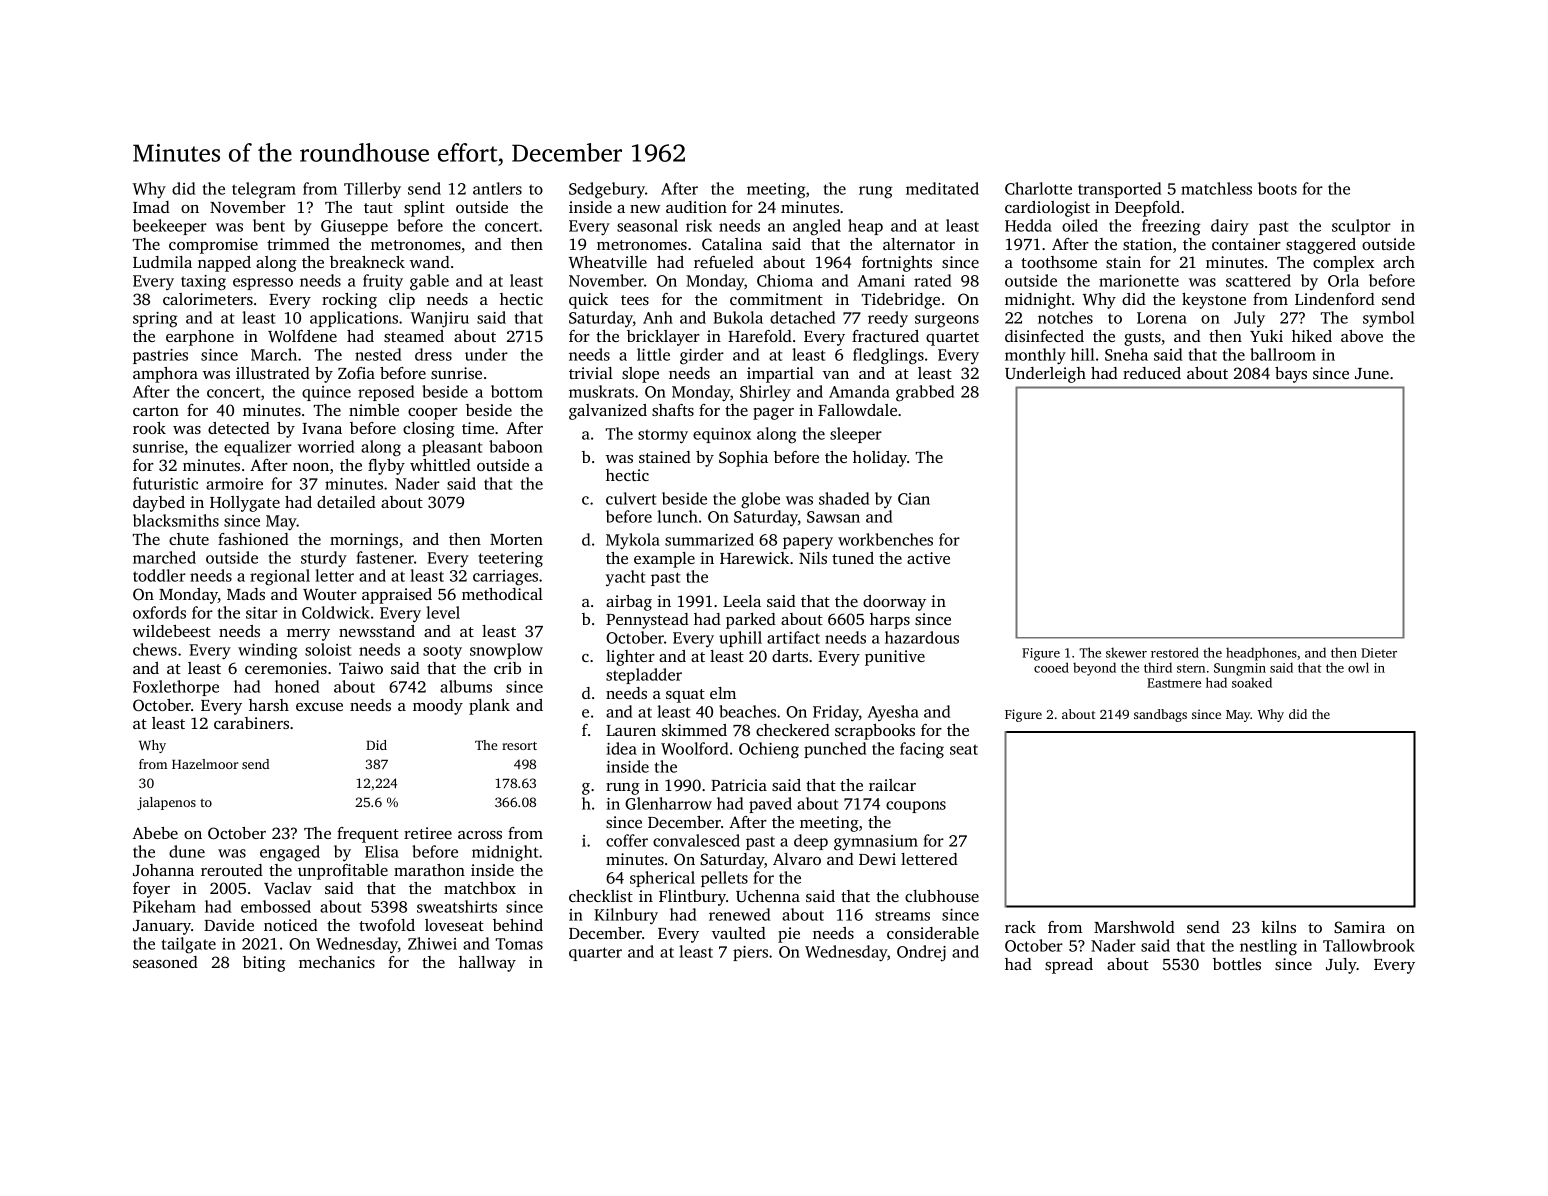  What do you see at coordinates (387, 925) in the screenshot?
I see `twofold` at bounding box center [387, 925].
